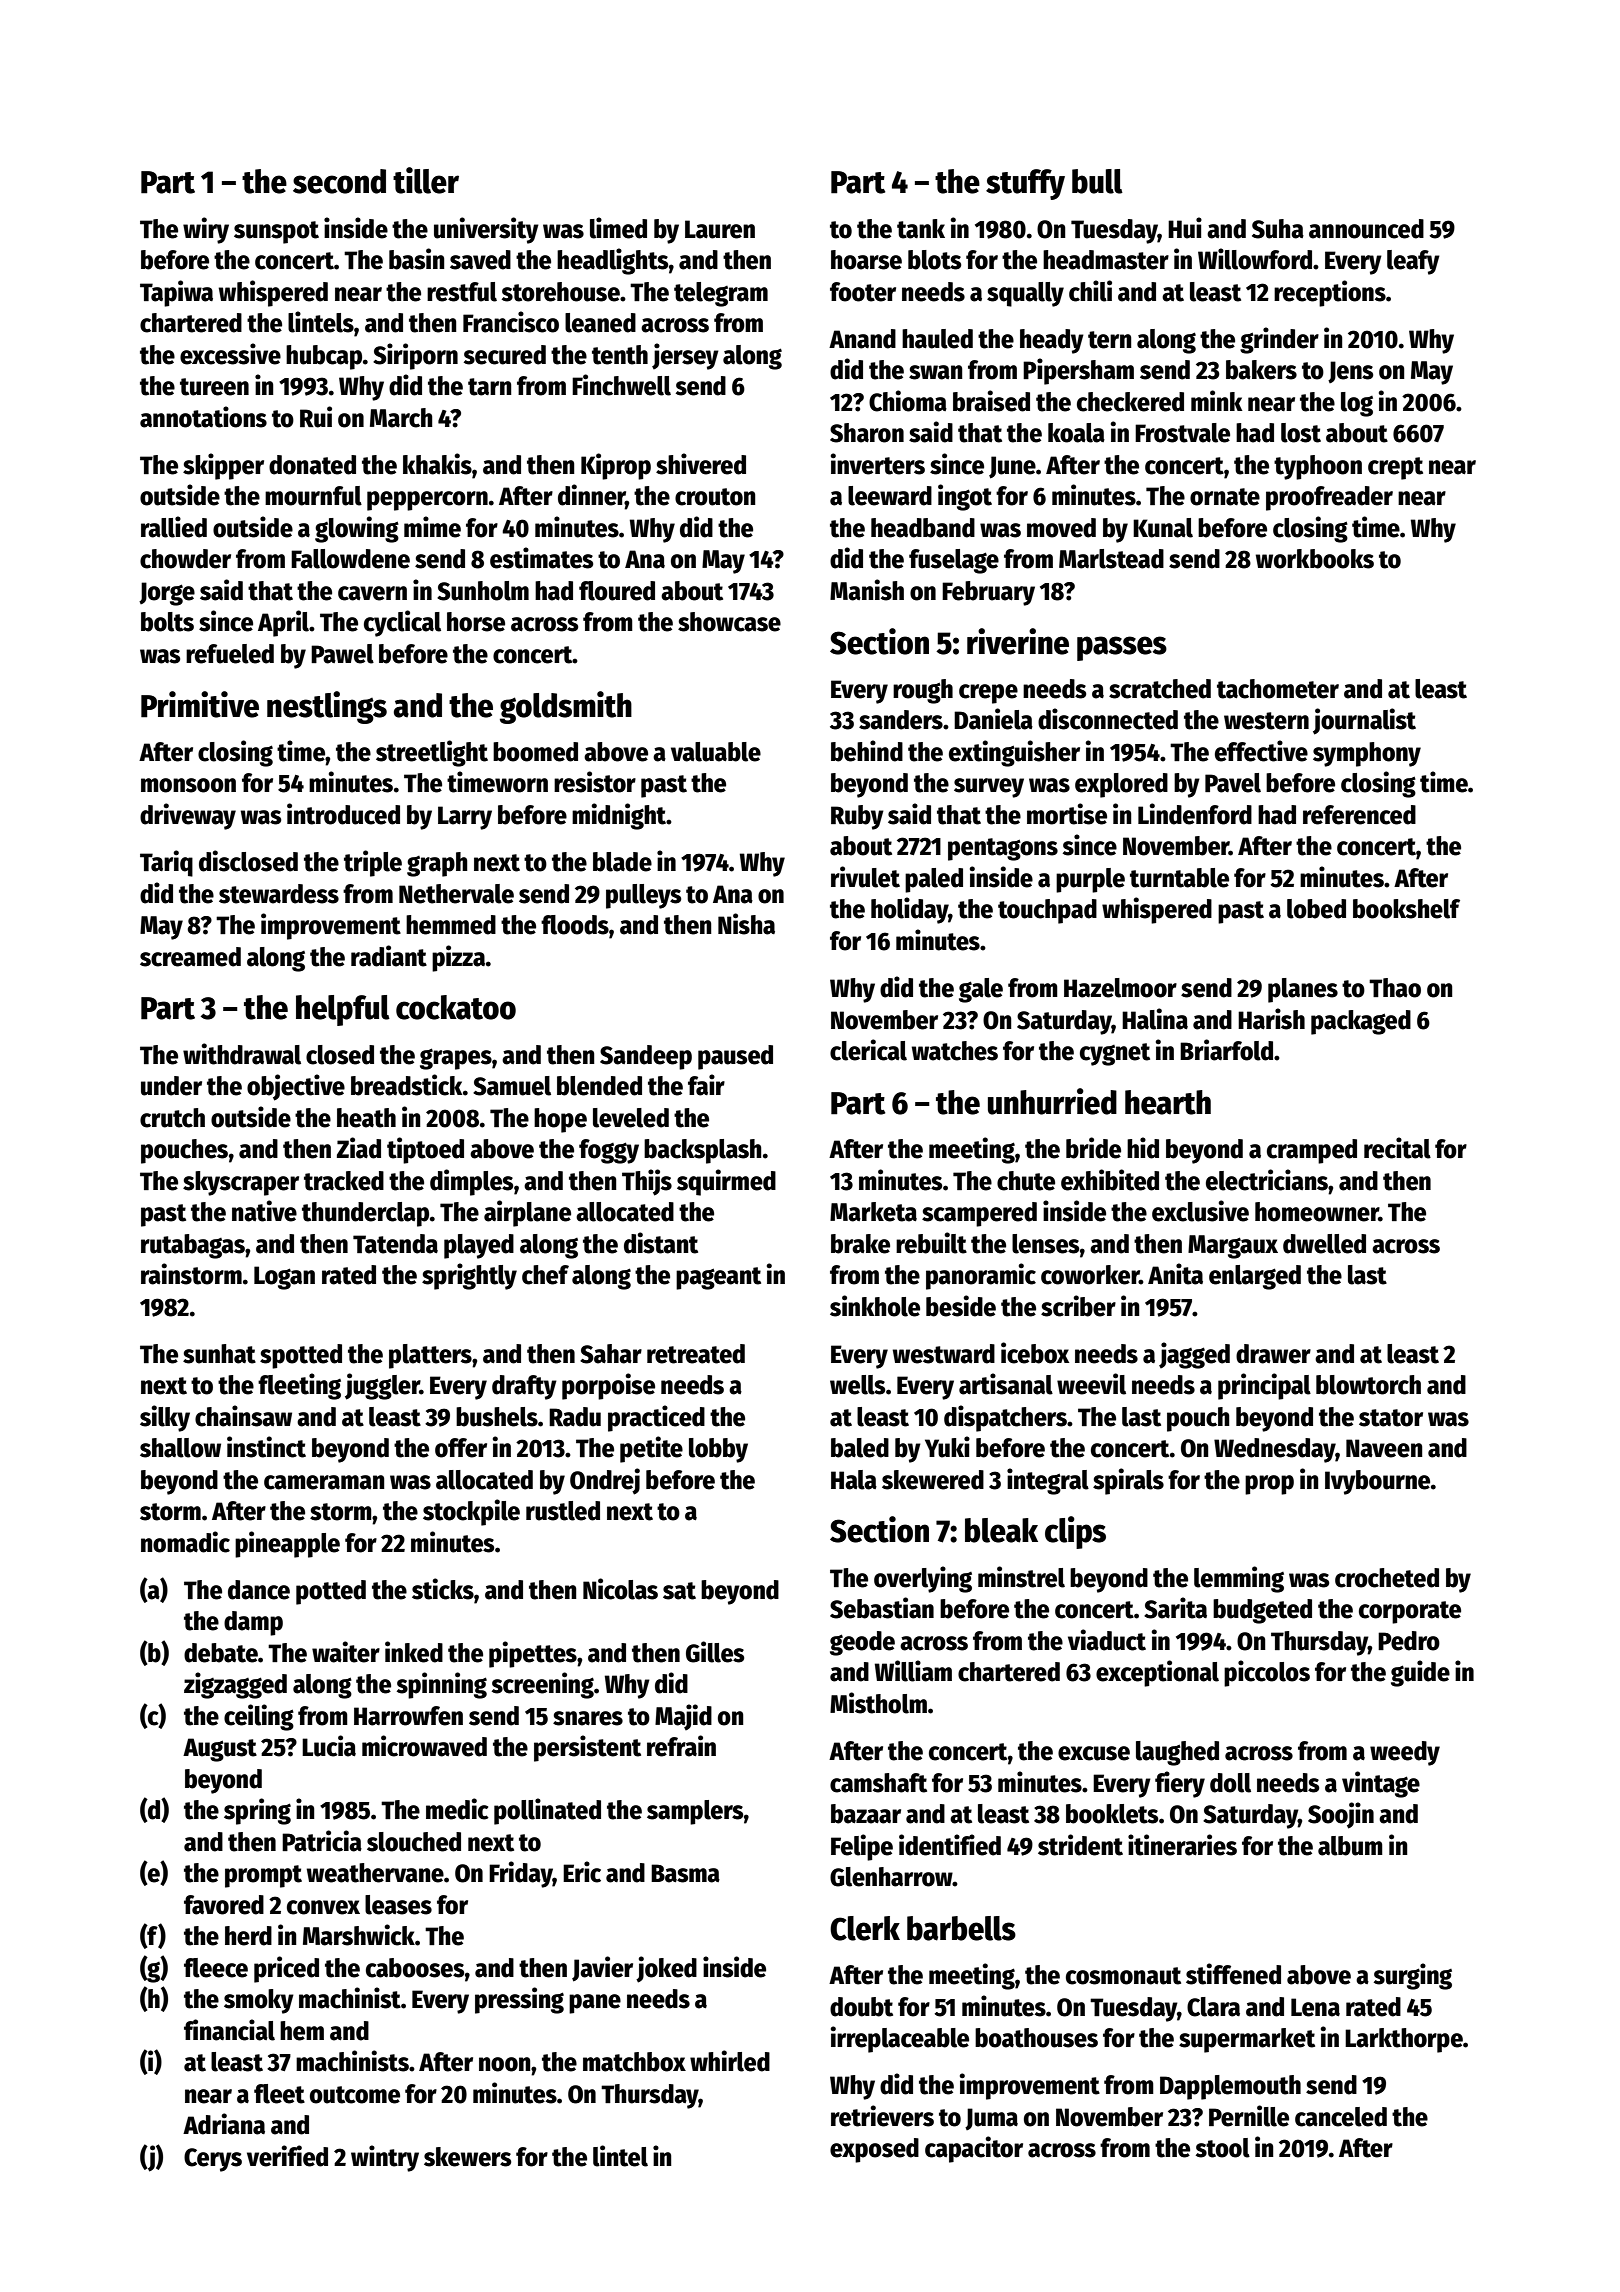 This screenshot has height=2292, width=1620. What do you see at coordinates (279, 894) in the screenshot?
I see `stewardess` at bounding box center [279, 894].
